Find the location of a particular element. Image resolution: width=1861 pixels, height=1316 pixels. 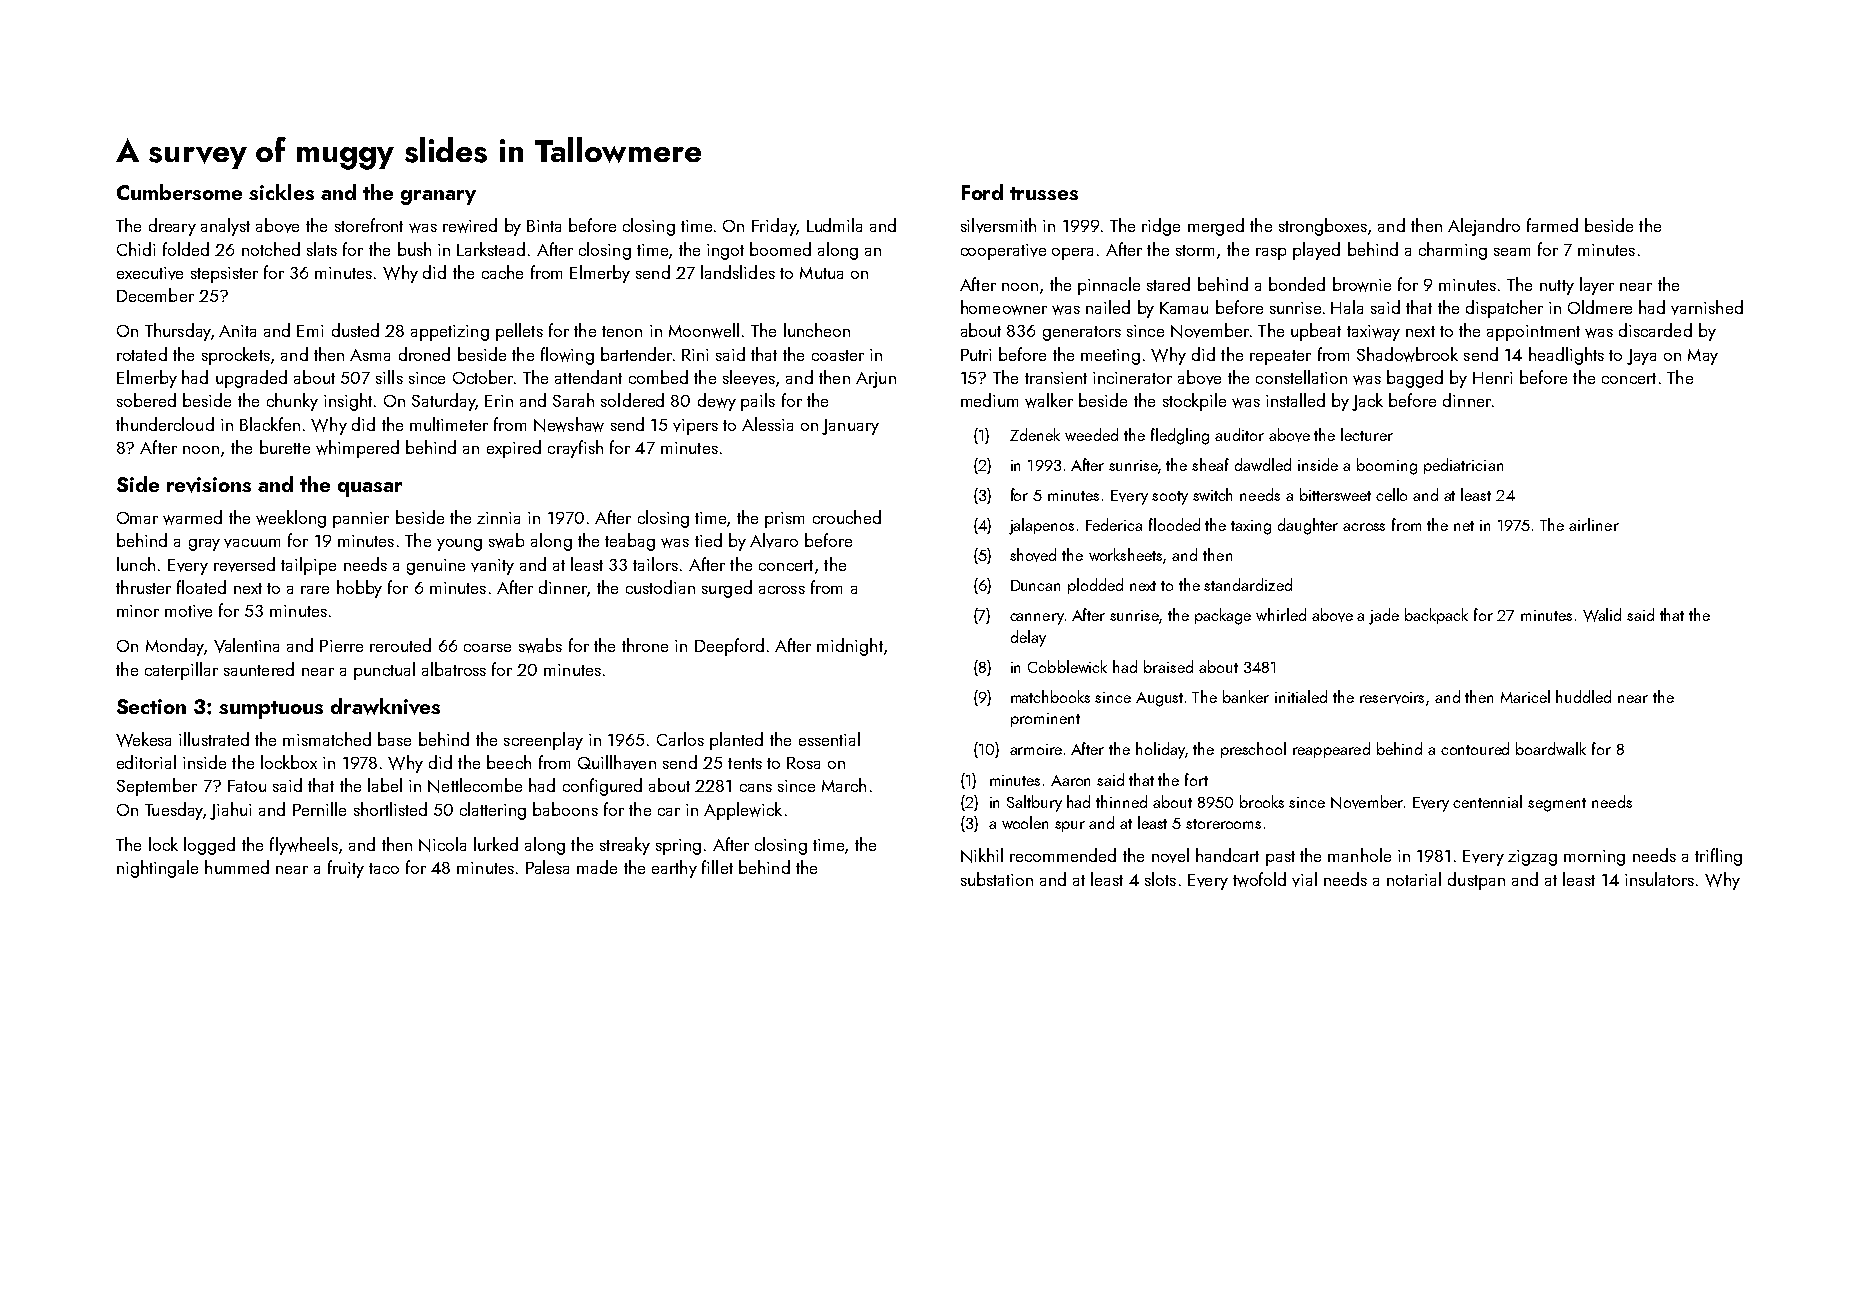

trusses is located at coordinates (1044, 193).
